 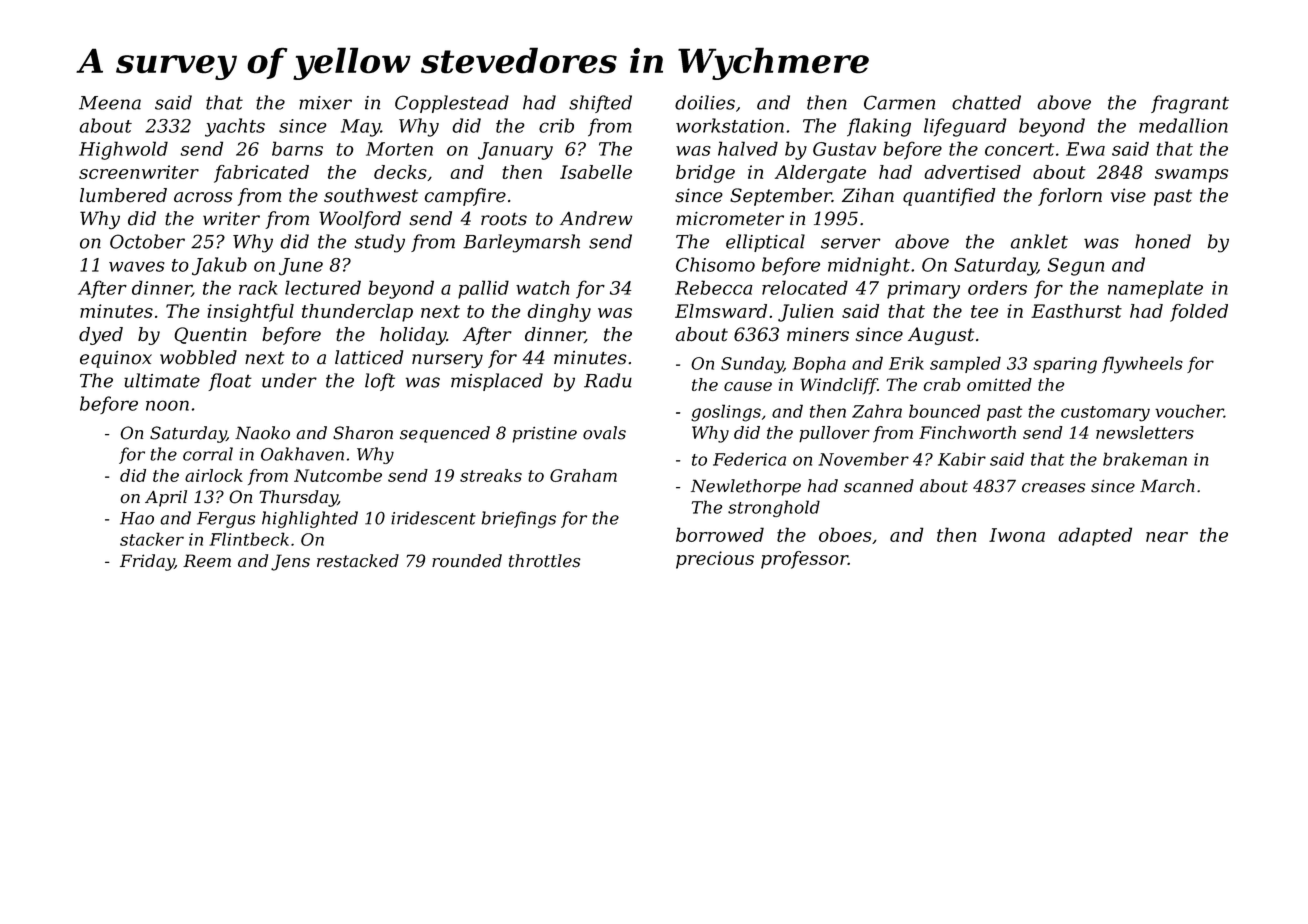 What do you see at coordinates (262, 433) in the document?
I see `Naoko` at bounding box center [262, 433].
